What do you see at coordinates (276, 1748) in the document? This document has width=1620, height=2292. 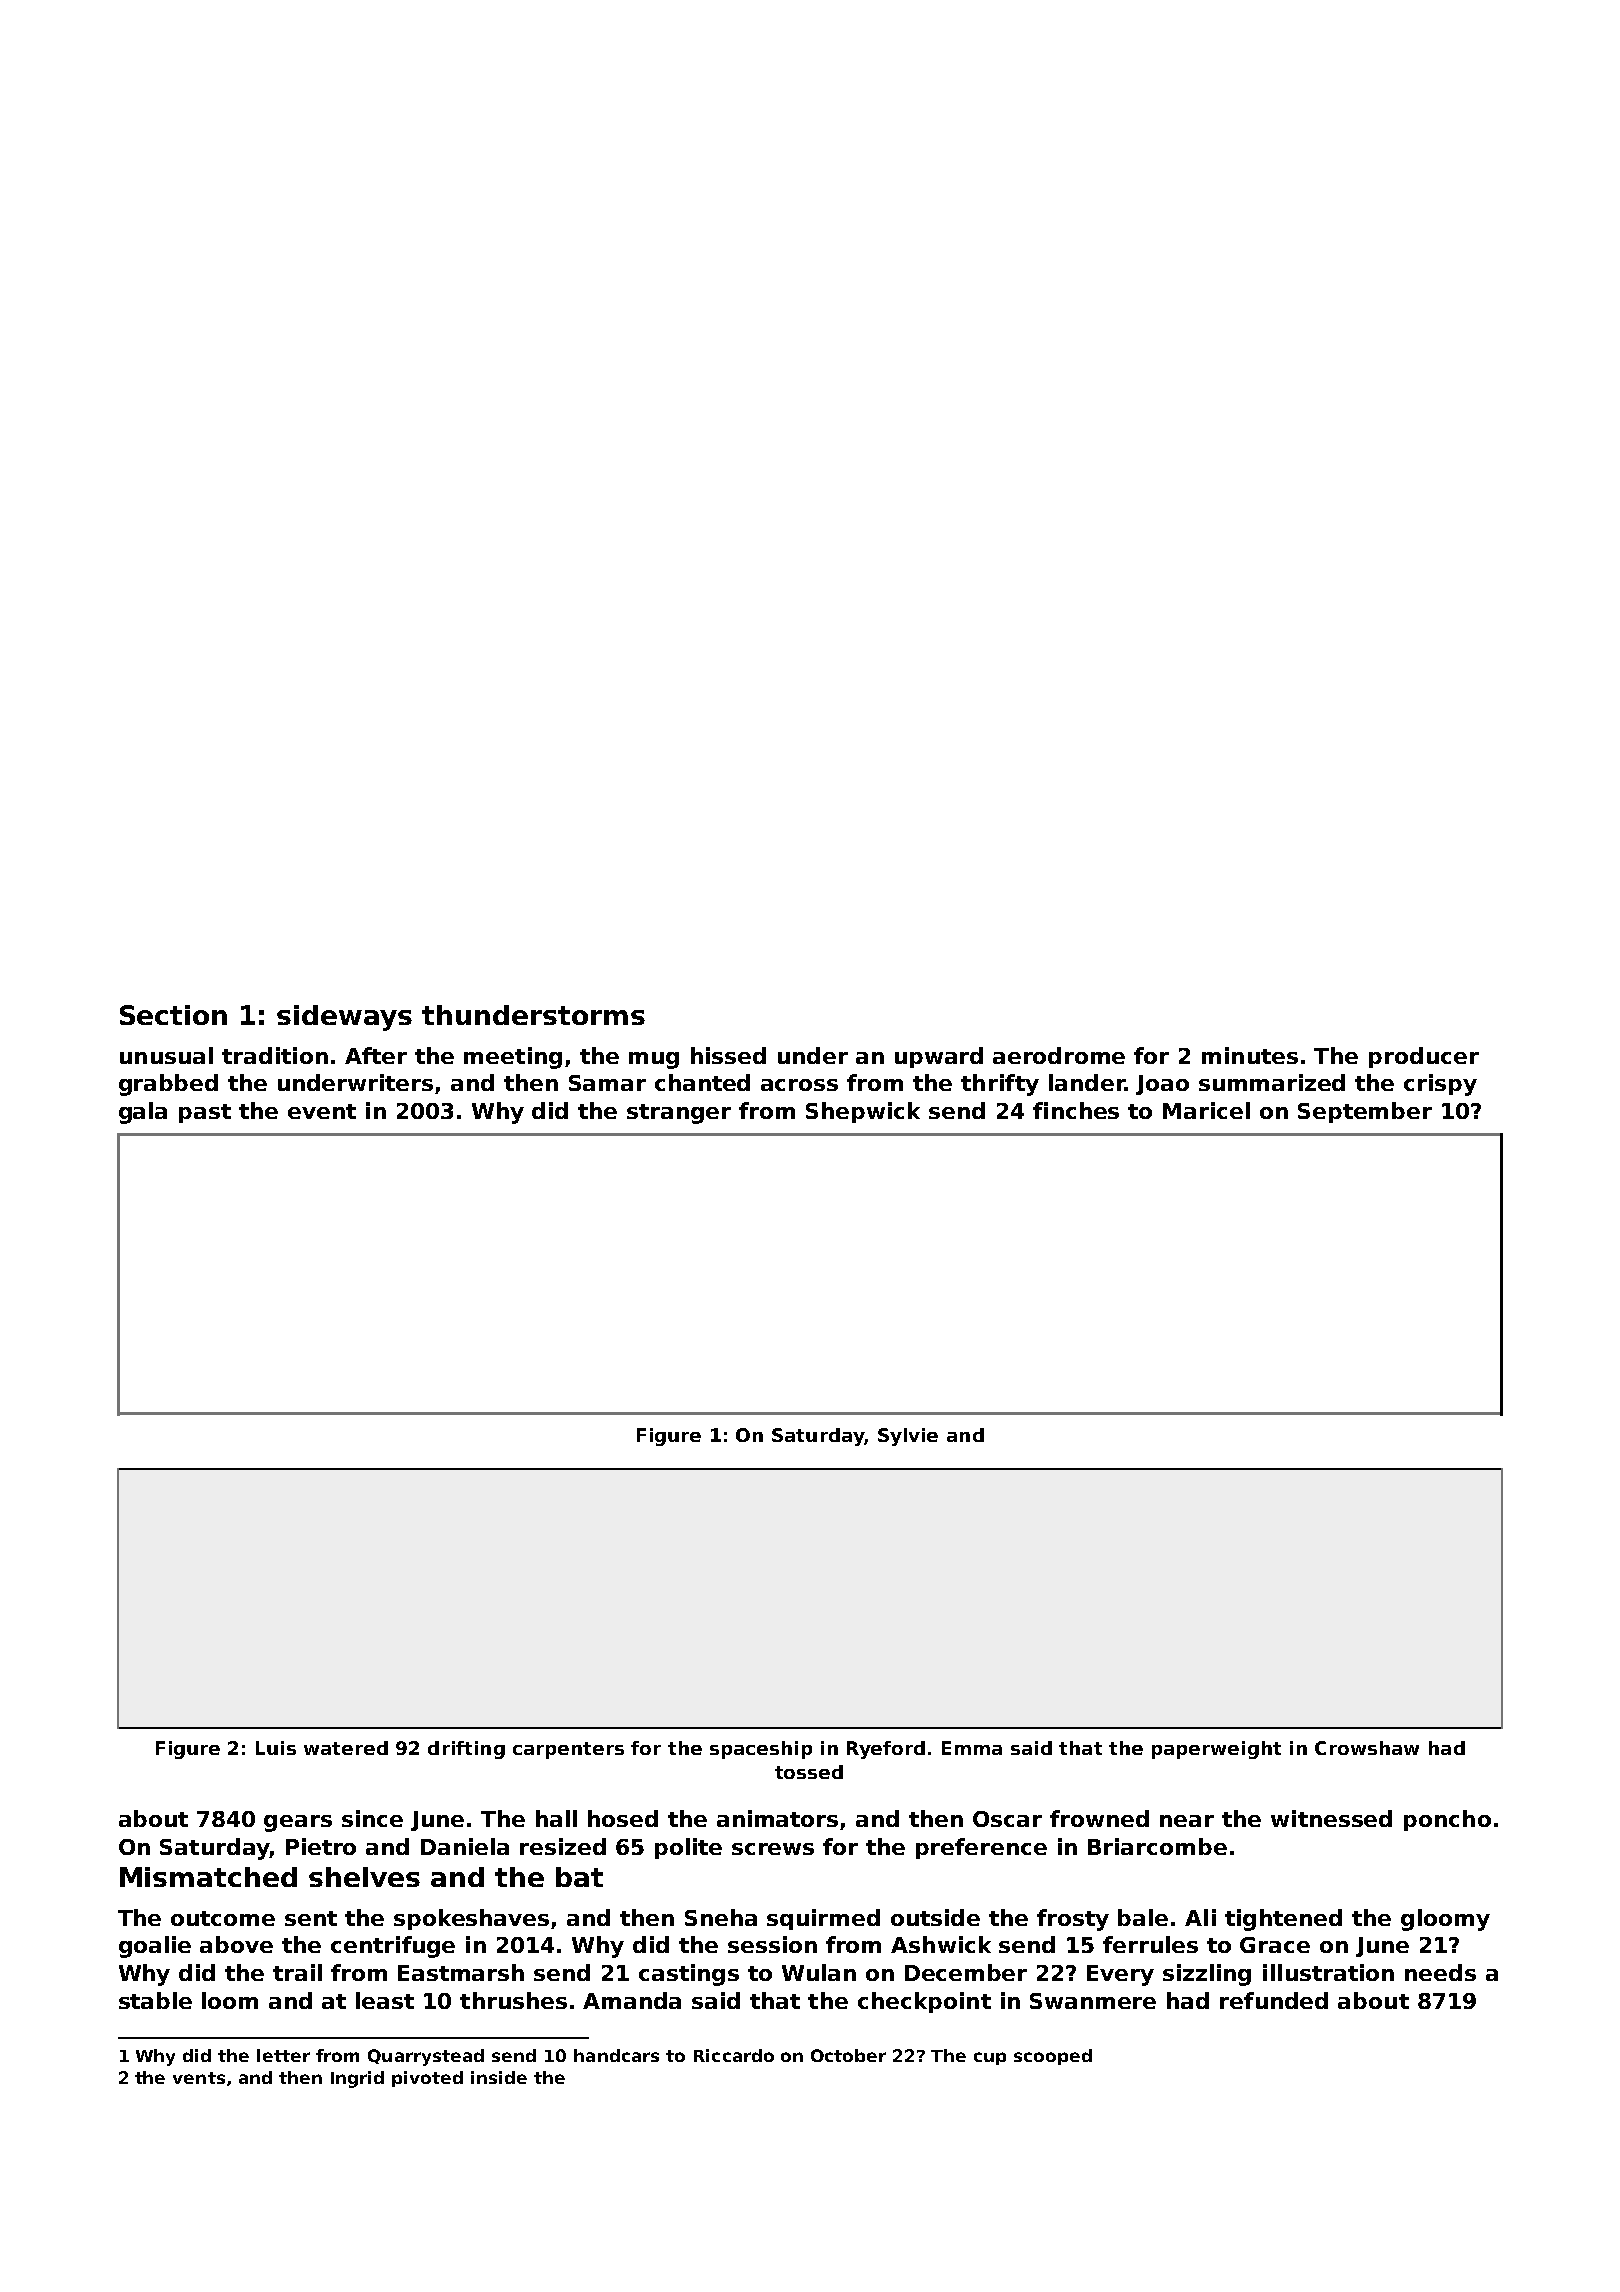 I see `Luis` at bounding box center [276, 1748].
